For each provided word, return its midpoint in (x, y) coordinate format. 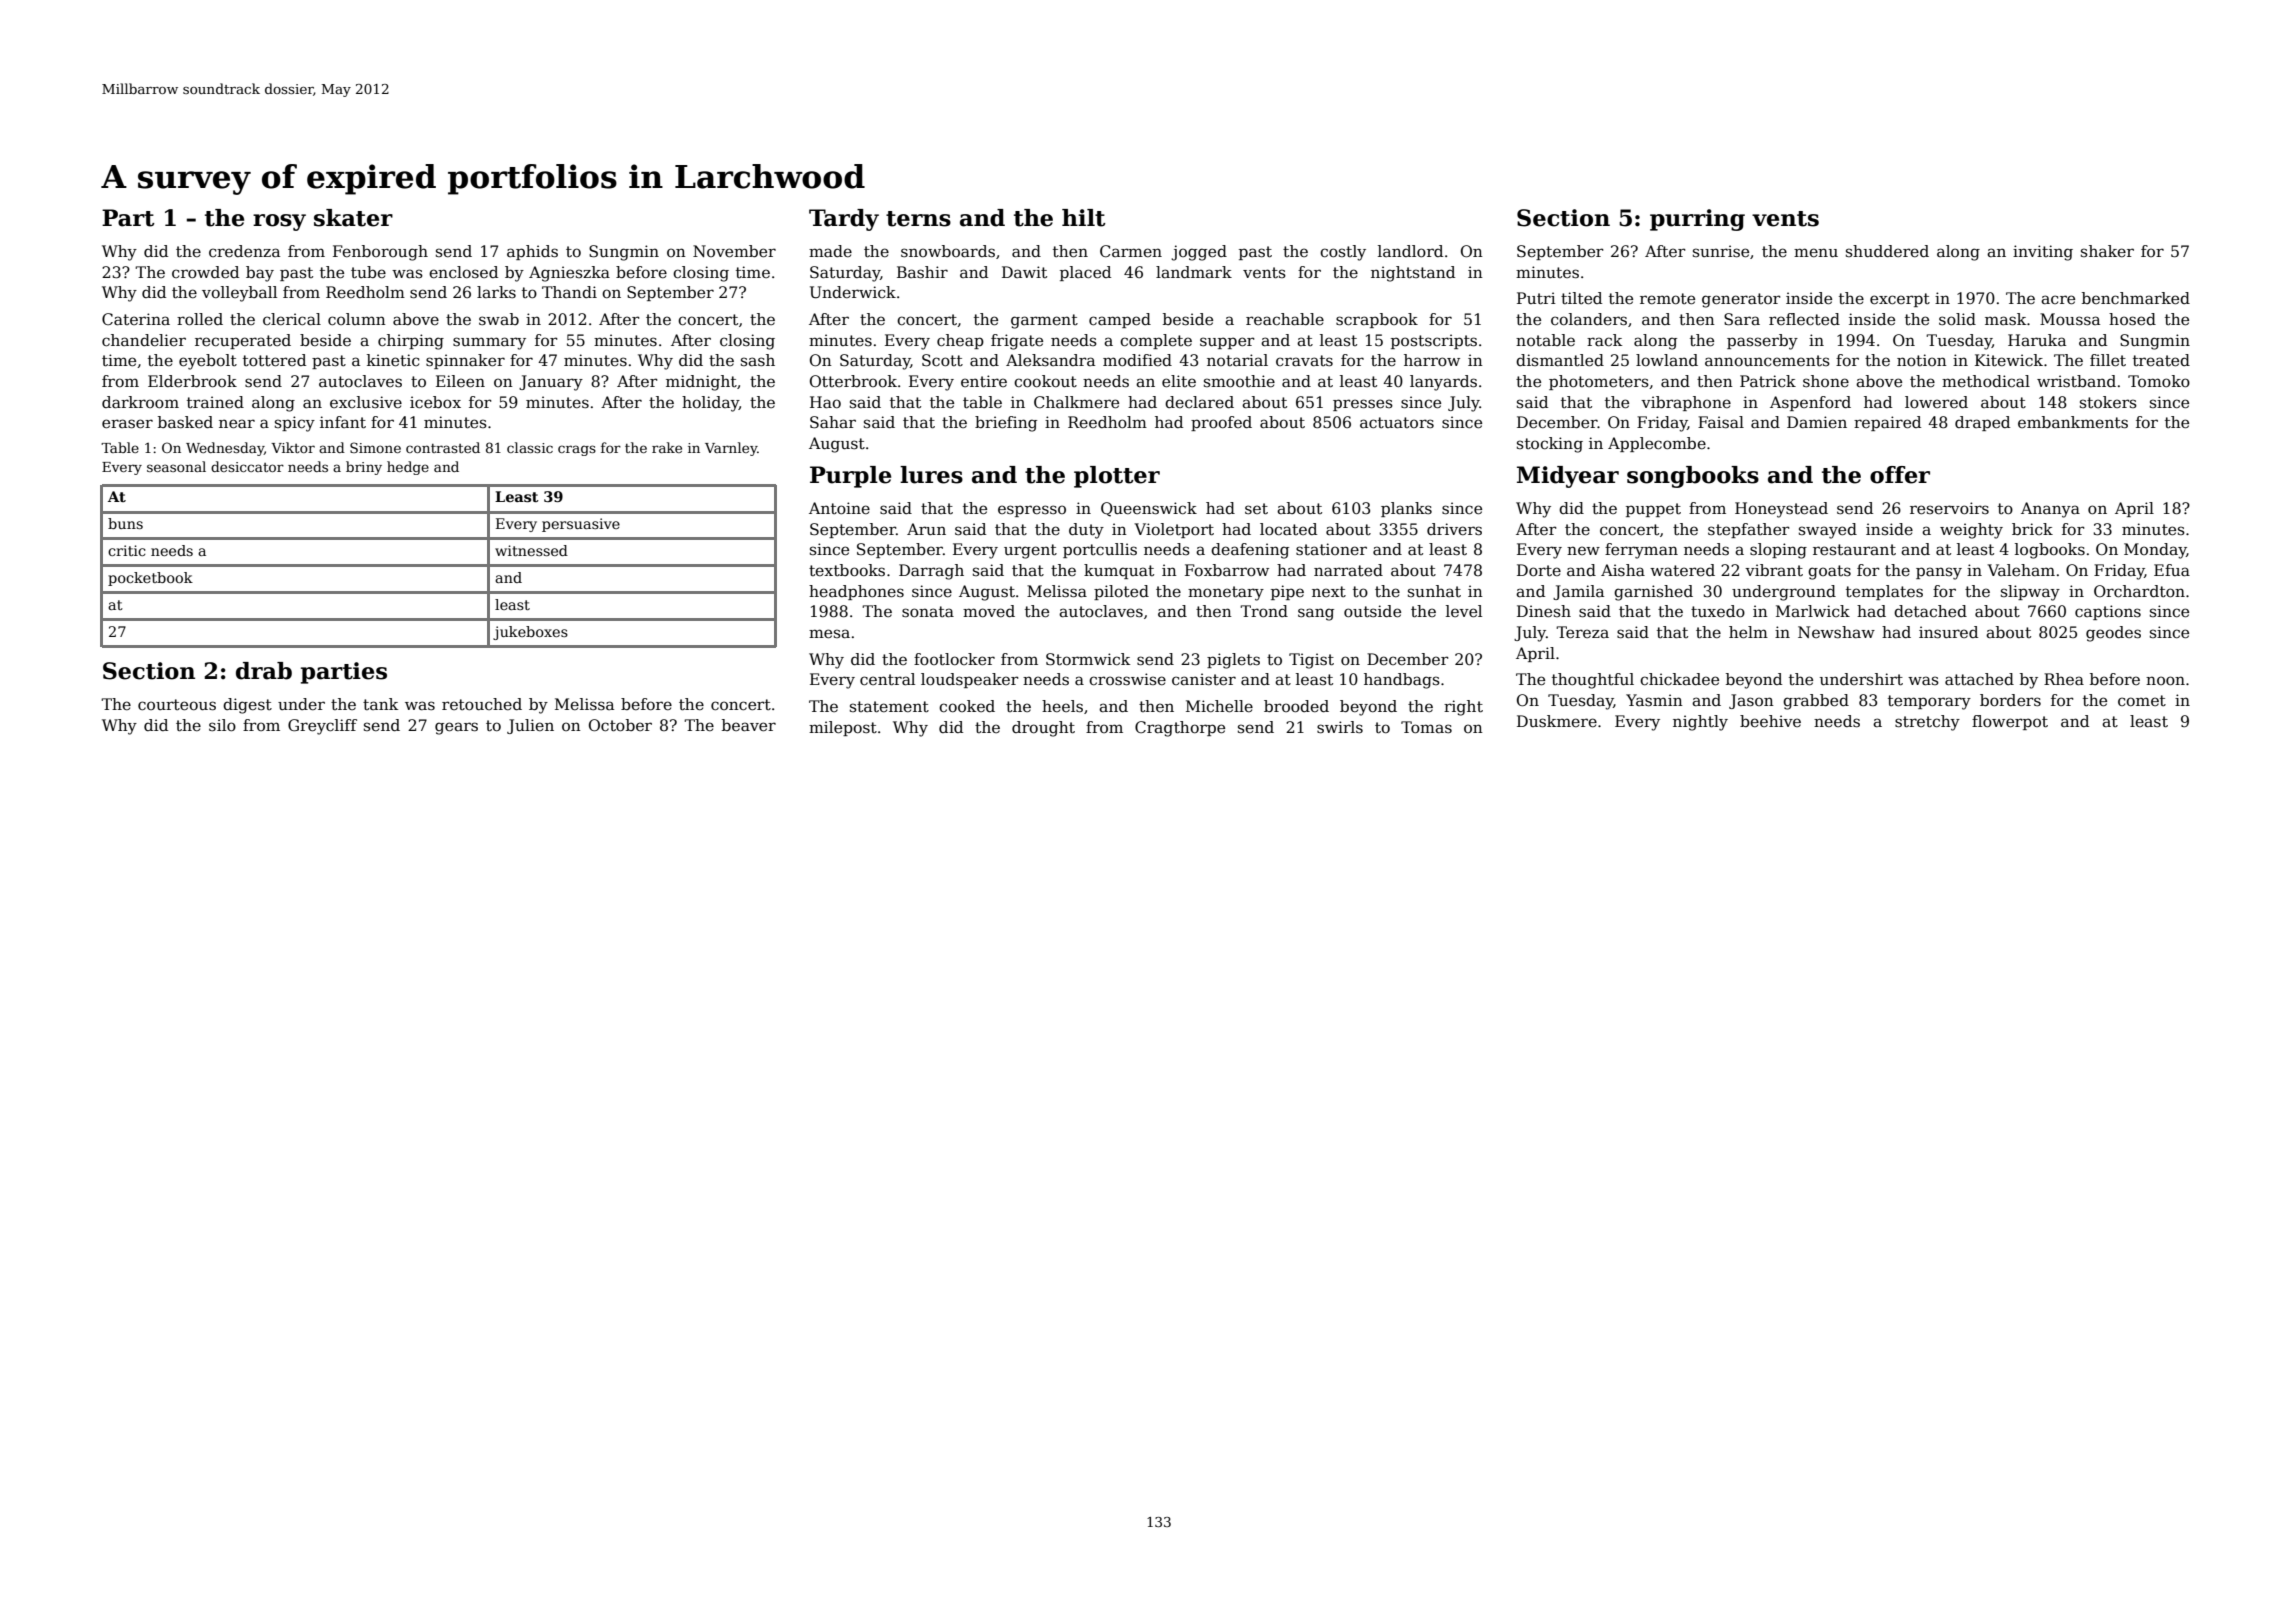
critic (127, 550)
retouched (482, 704)
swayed (1828, 531)
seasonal (176, 466)
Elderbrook (192, 381)
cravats (1304, 361)
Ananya (2050, 510)
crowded (205, 272)
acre (2058, 300)
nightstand (1413, 274)
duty (1086, 531)
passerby (1762, 342)
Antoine (839, 508)
